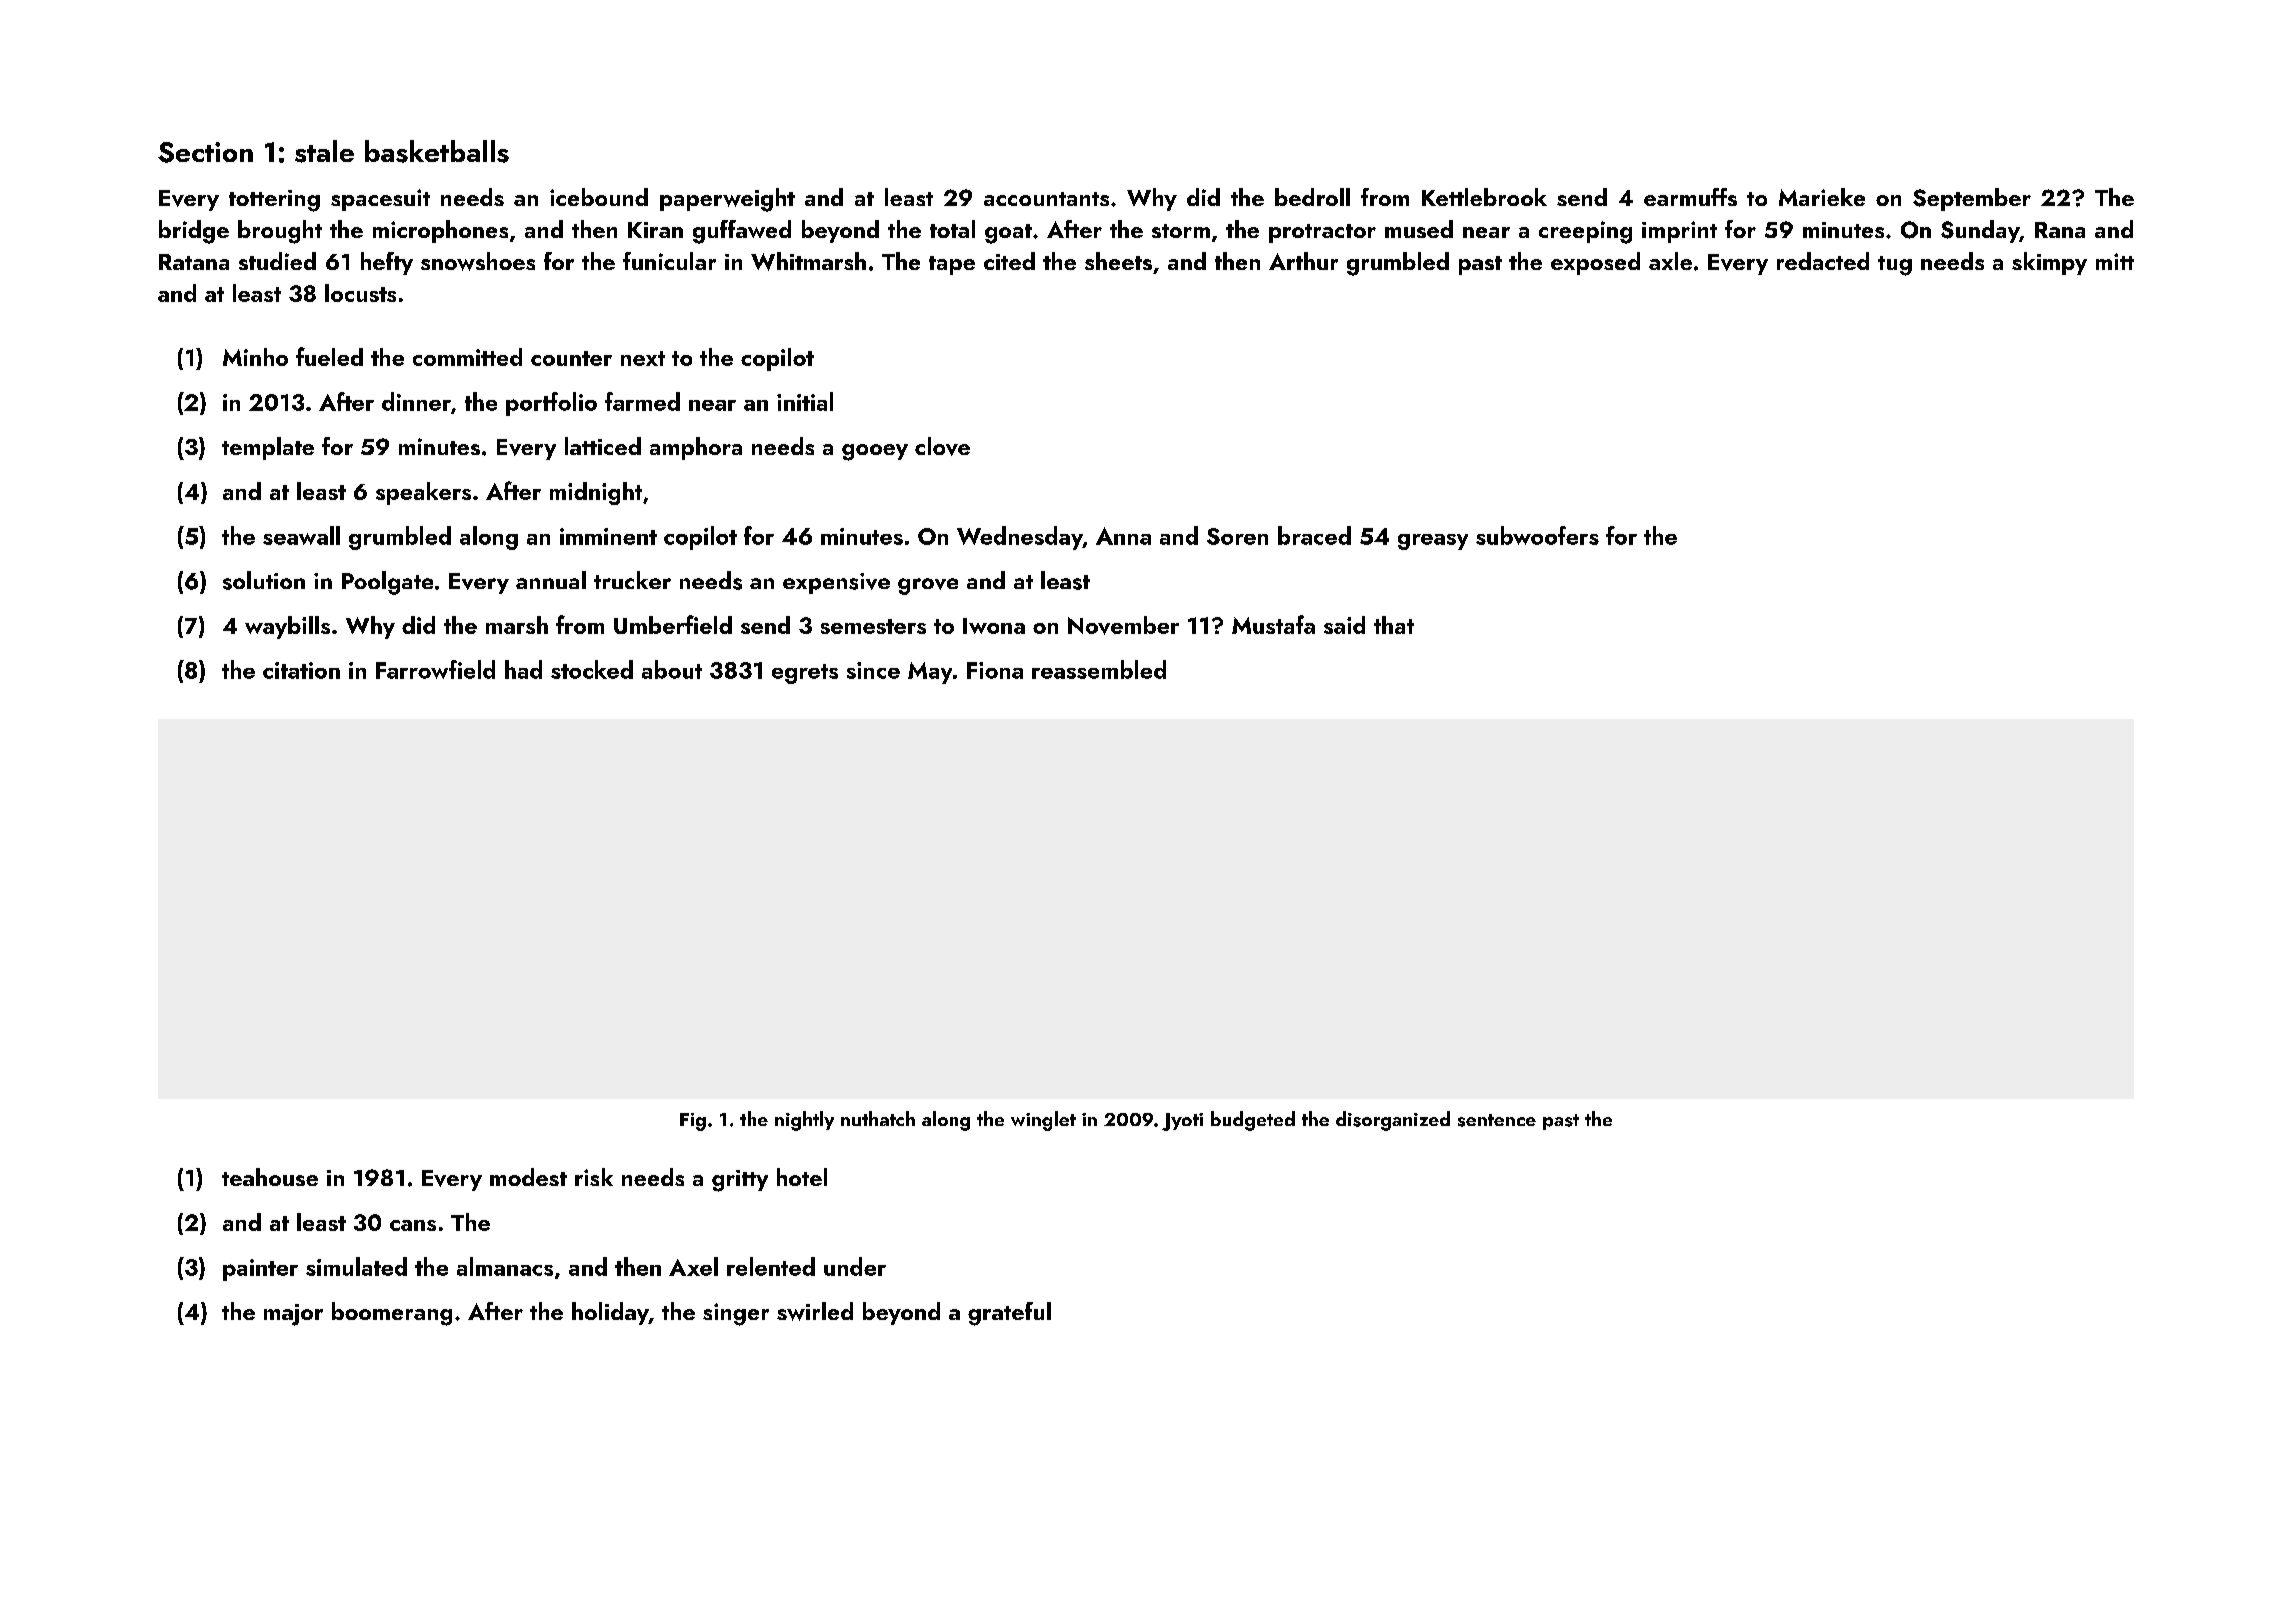  Describe the element at coordinates (1118, 261) in the page. I see `sheets` at that location.
